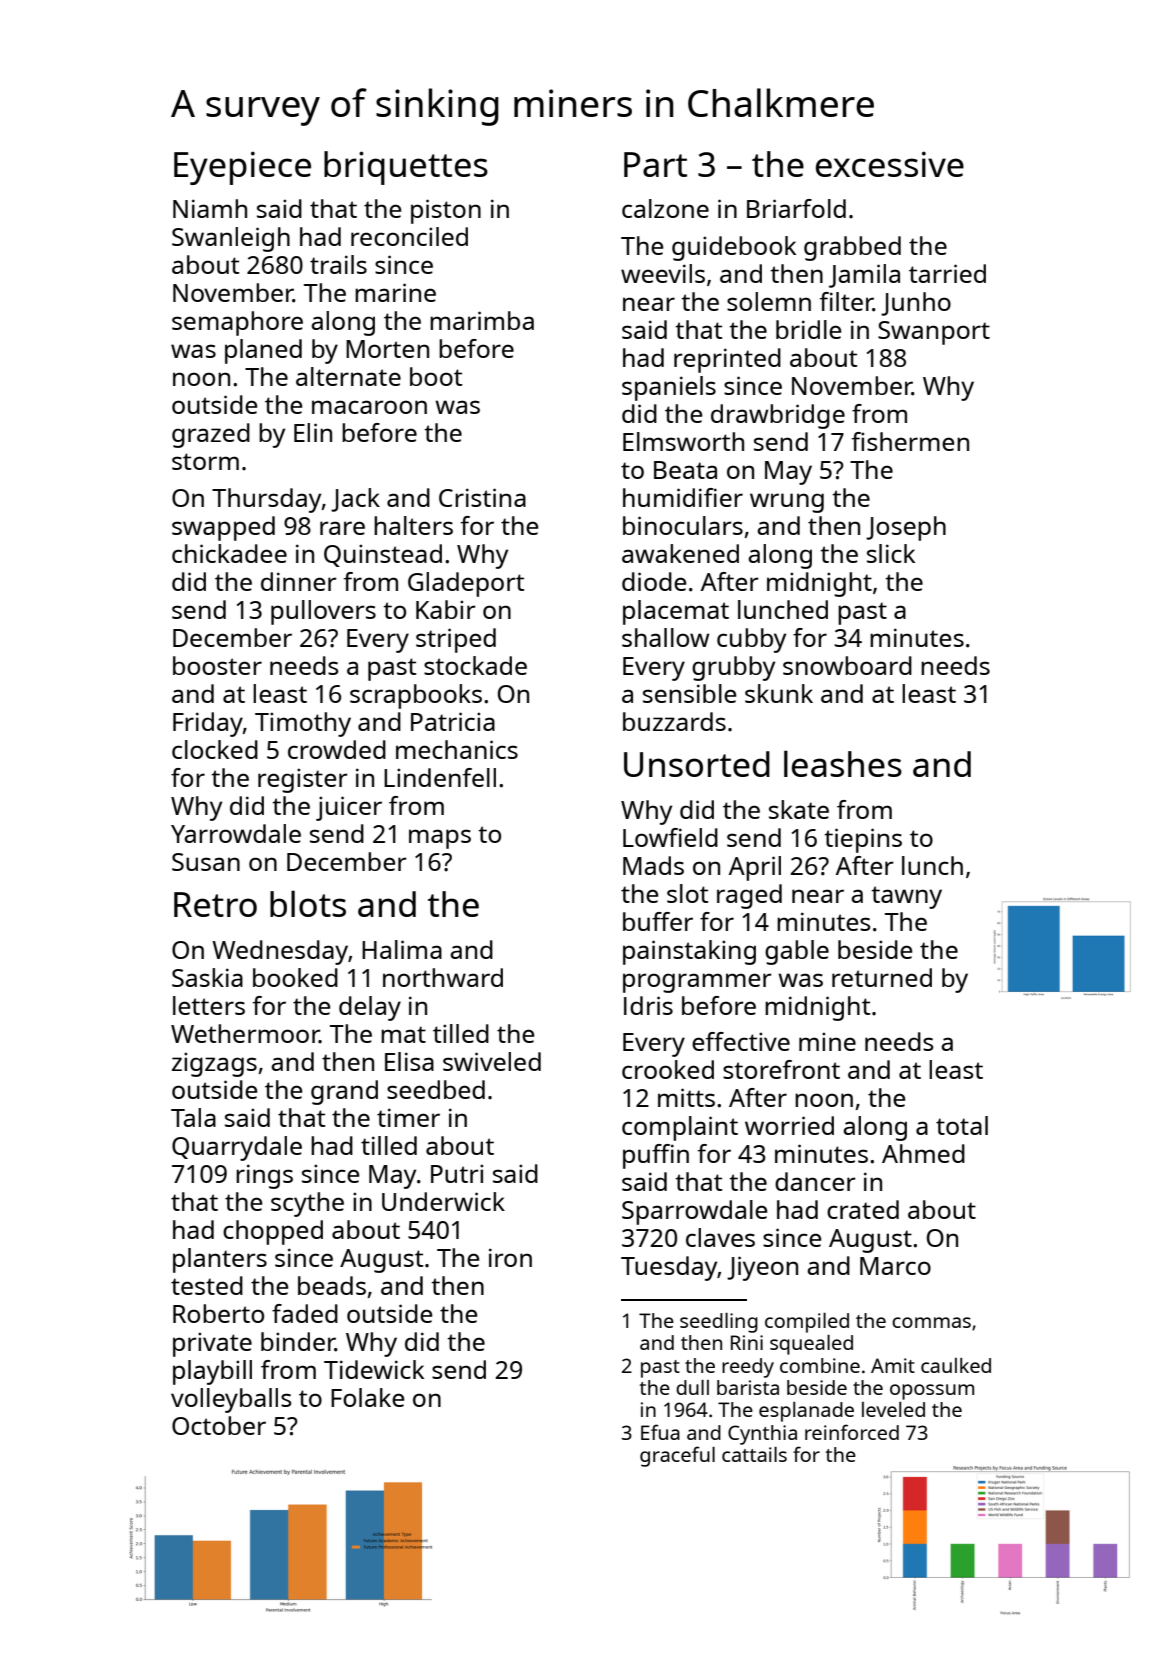 This page has height=1654, width=1165. What do you see at coordinates (242, 168) in the page?
I see `Eyepiece` at bounding box center [242, 168].
